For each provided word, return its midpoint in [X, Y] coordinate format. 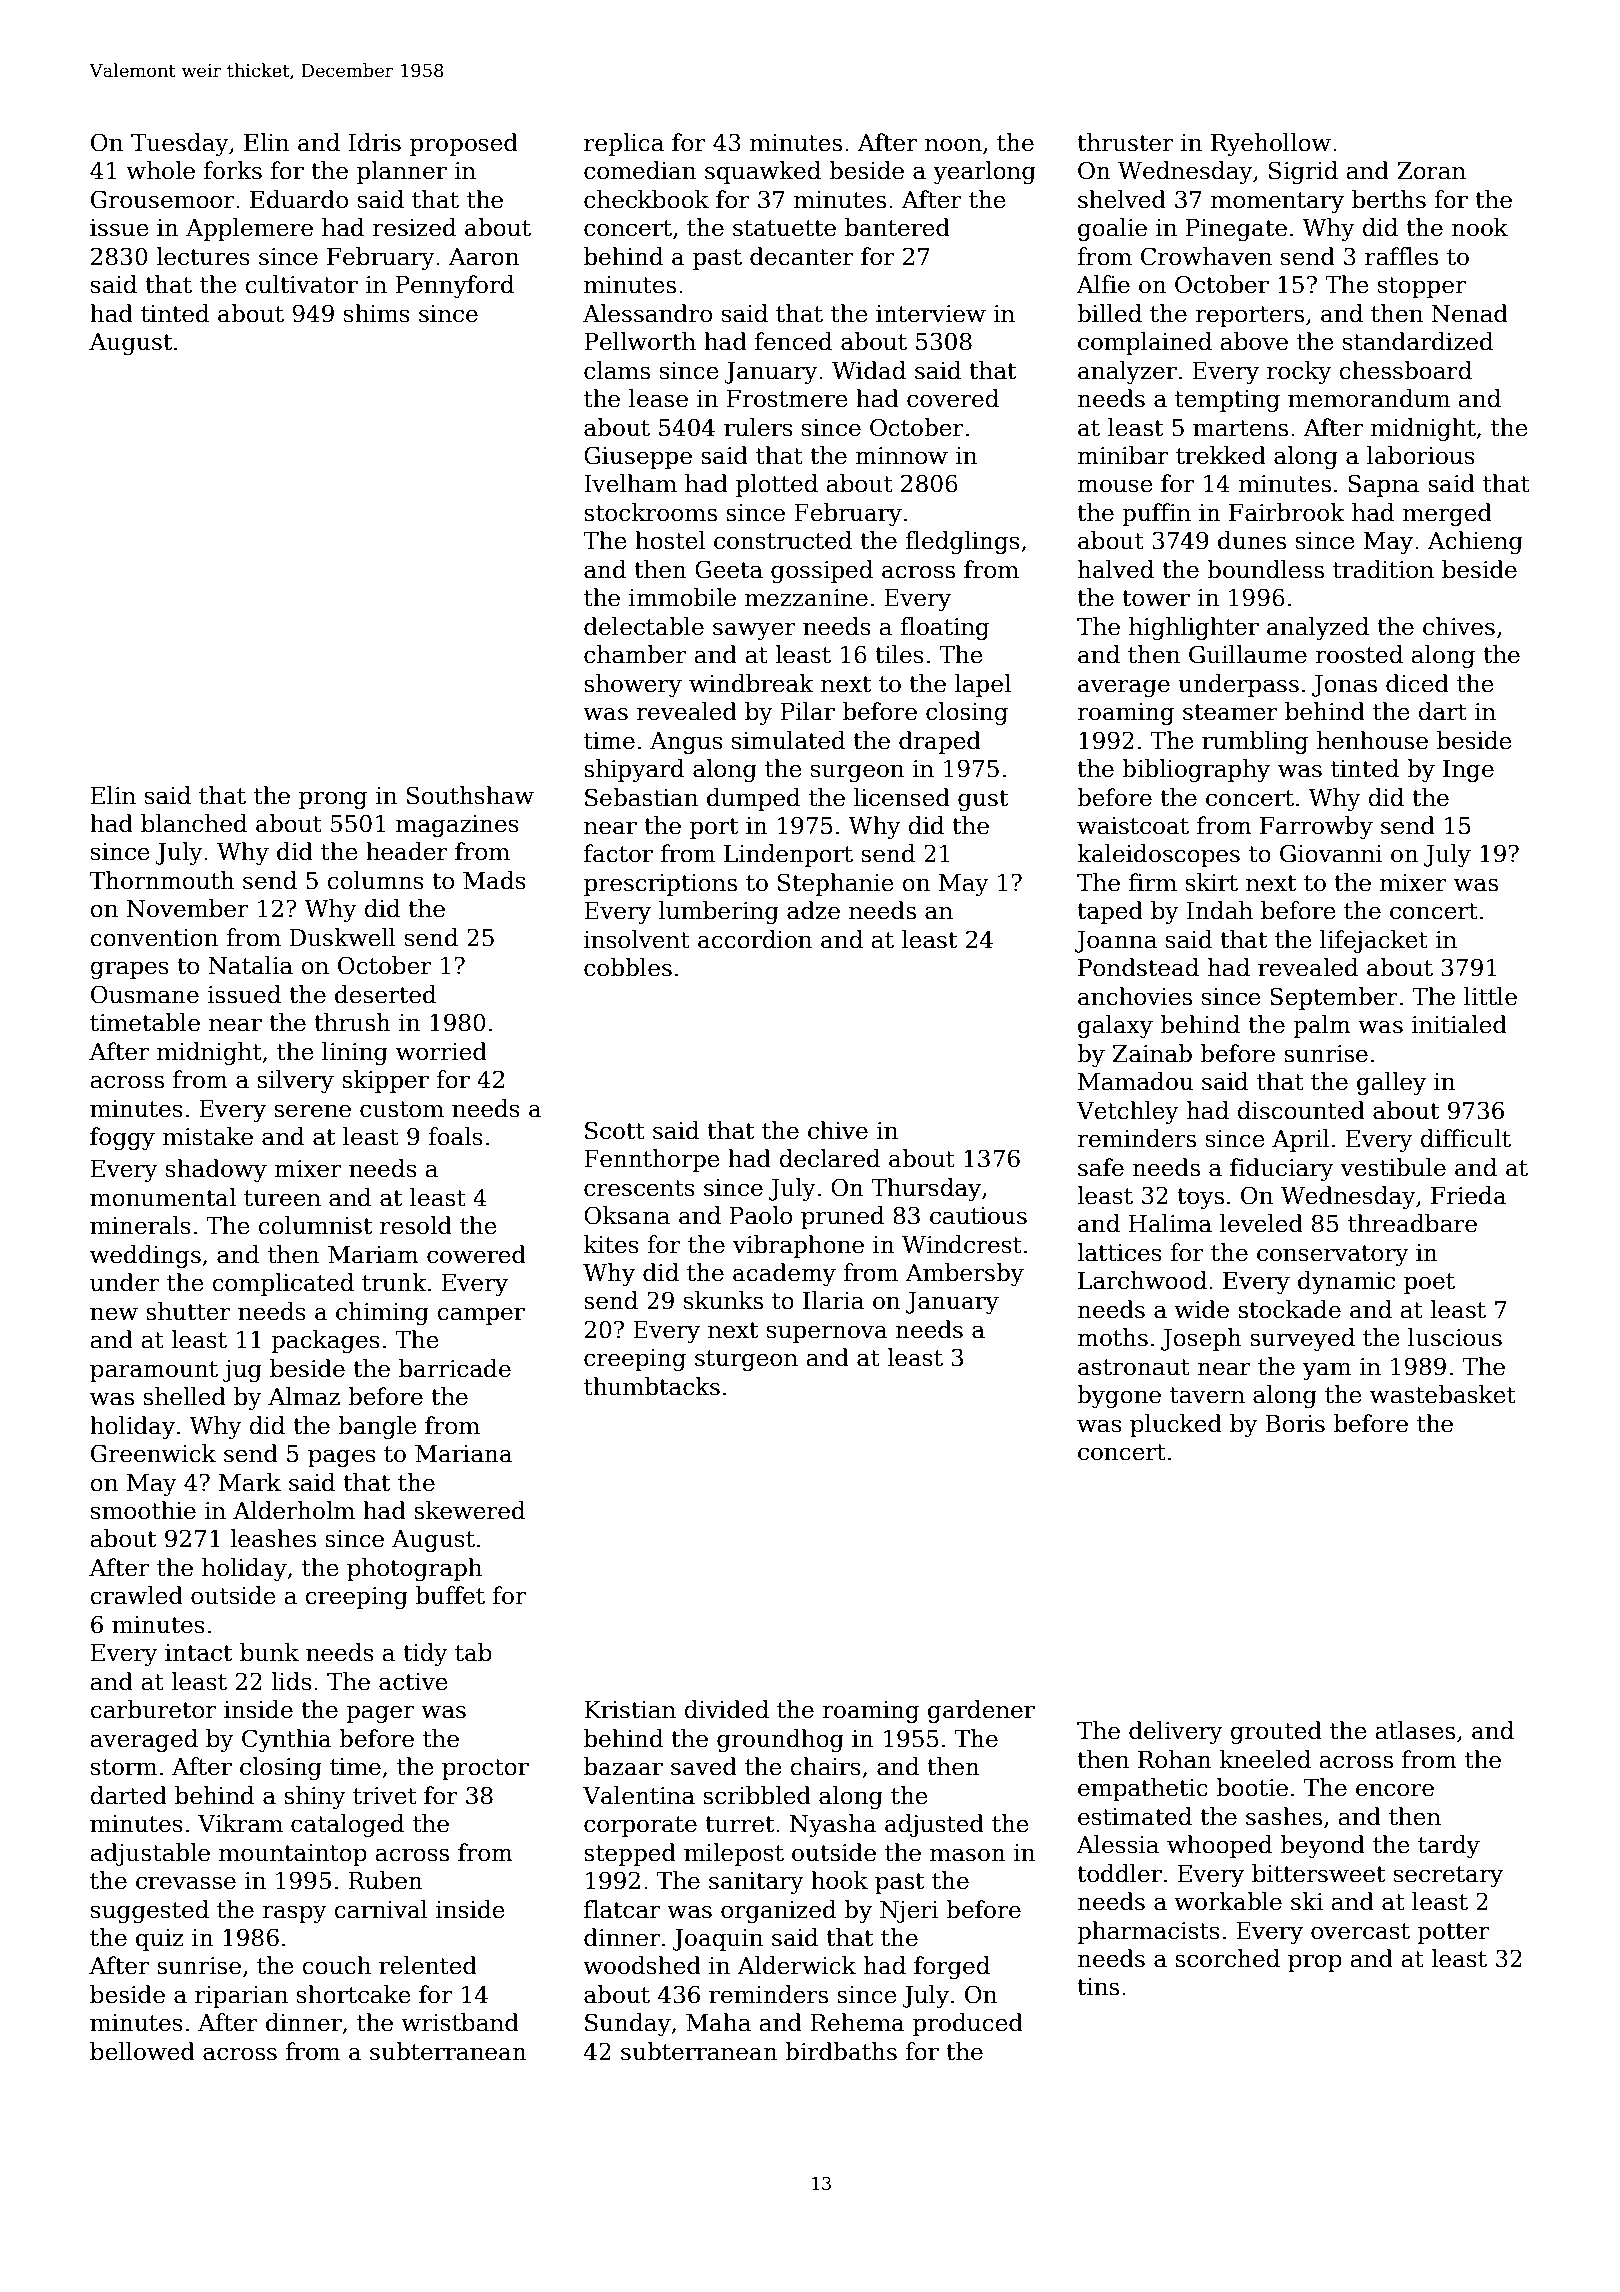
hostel [670, 540]
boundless [1265, 569]
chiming [382, 1313]
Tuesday [180, 144]
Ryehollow [1271, 144]
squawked [763, 172]
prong [333, 800]
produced [968, 2024]
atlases [1415, 1730]
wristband [460, 2022]
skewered [469, 1510]
